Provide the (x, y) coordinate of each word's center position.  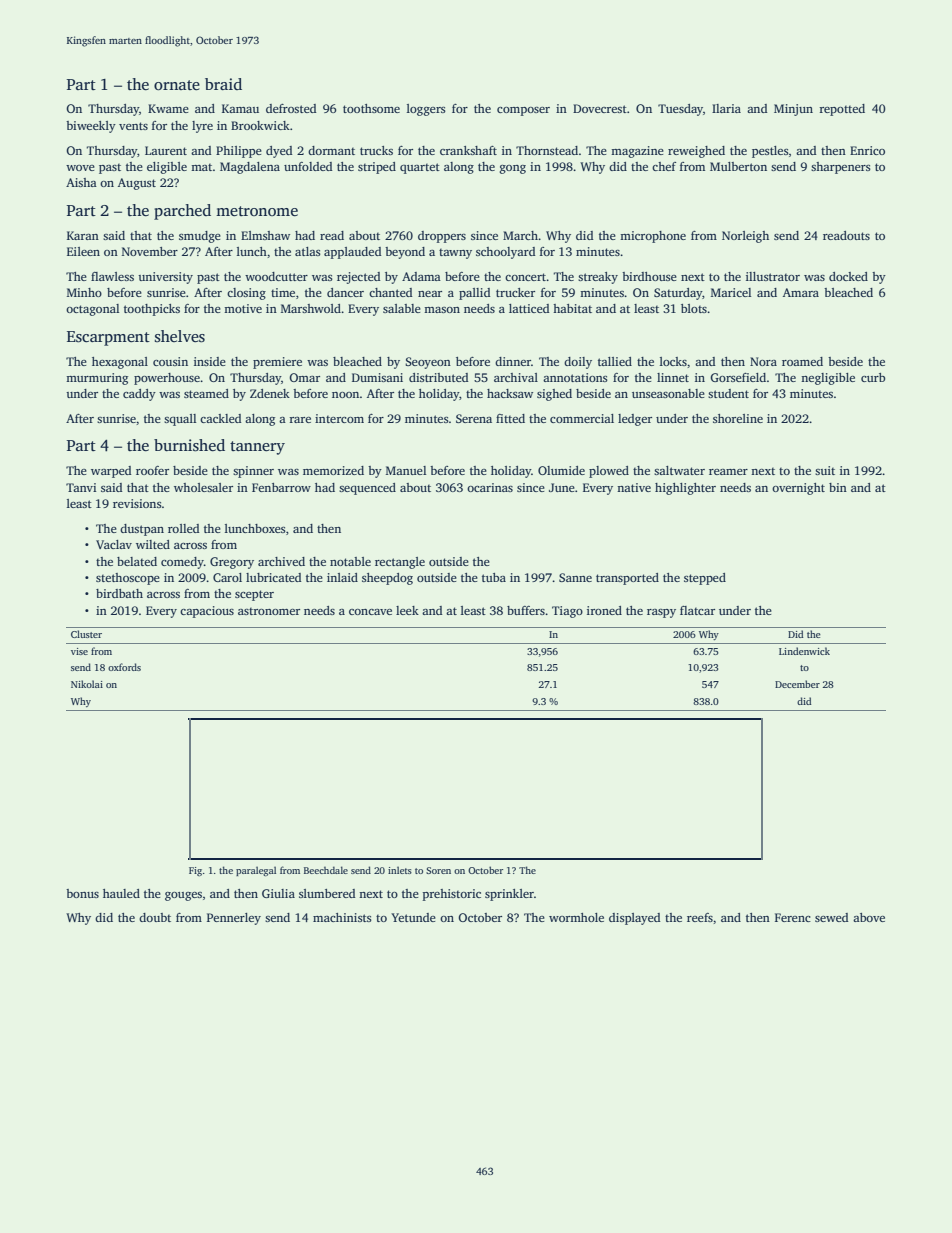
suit (825, 470)
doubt (155, 917)
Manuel (406, 470)
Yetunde (413, 917)
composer (523, 111)
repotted (842, 110)
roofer (152, 470)
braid (223, 84)
